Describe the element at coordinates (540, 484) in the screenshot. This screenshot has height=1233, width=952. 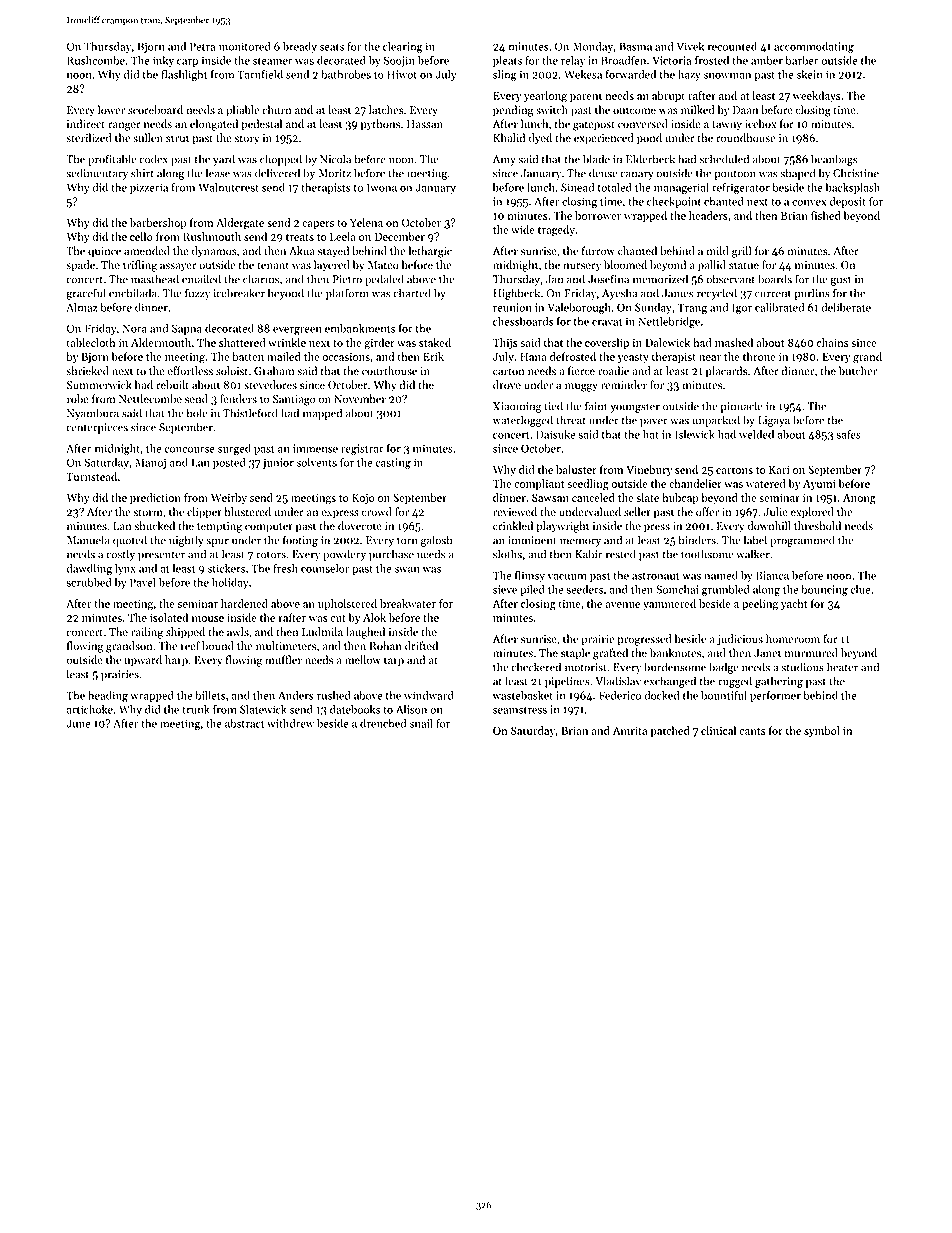
I see `compliant` at that location.
